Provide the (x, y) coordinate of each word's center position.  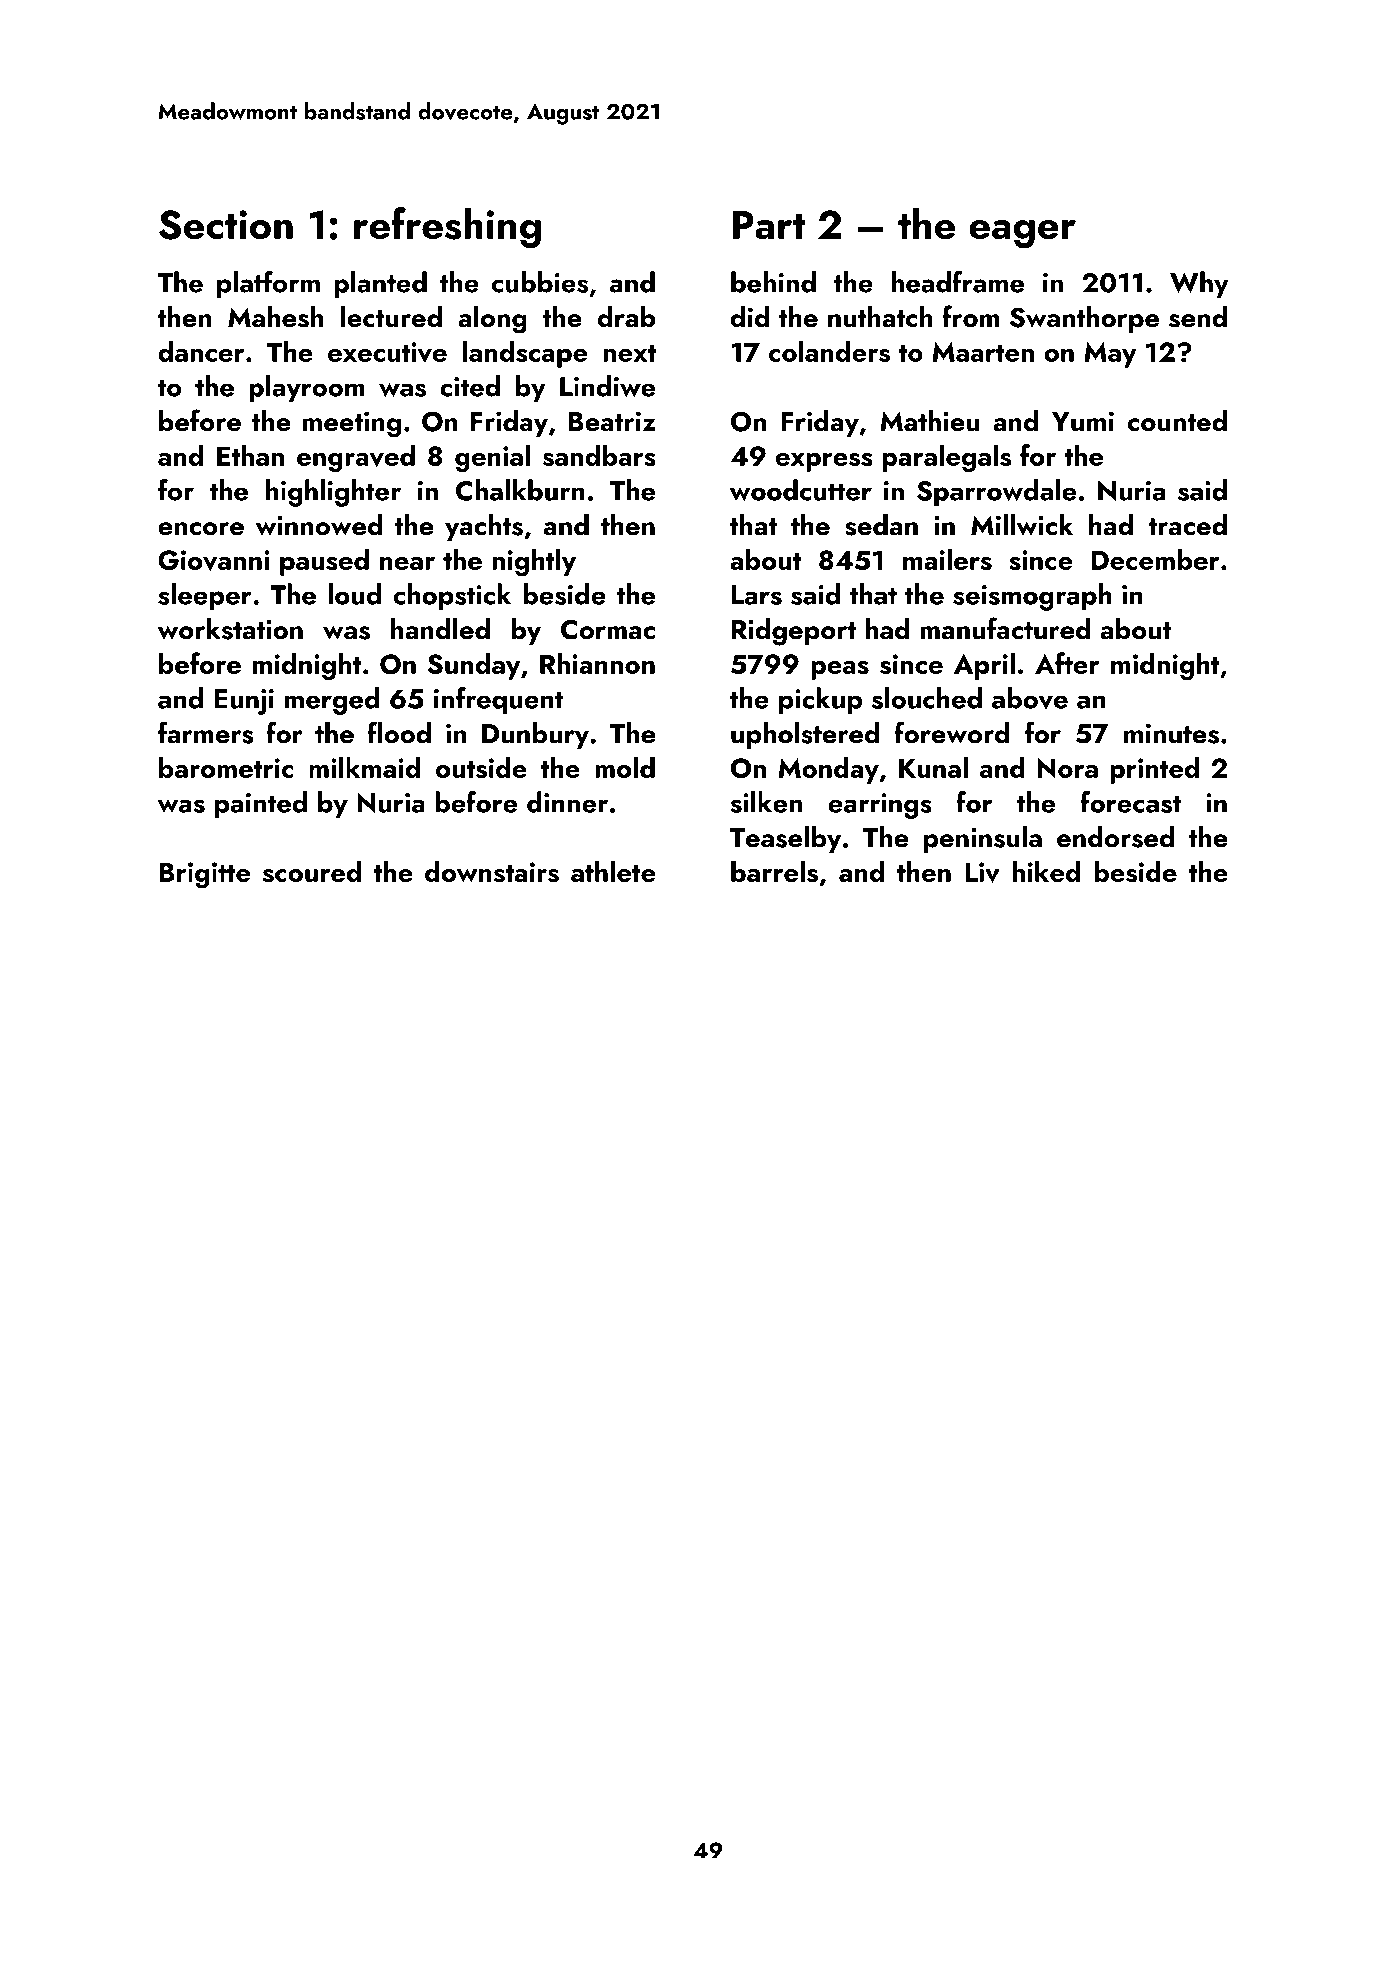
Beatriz (612, 421)
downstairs (492, 871)
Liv (982, 872)
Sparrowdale (997, 493)
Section (226, 225)
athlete (613, 871)
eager (1022, 234)
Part (769, 225)
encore (201, 529)
